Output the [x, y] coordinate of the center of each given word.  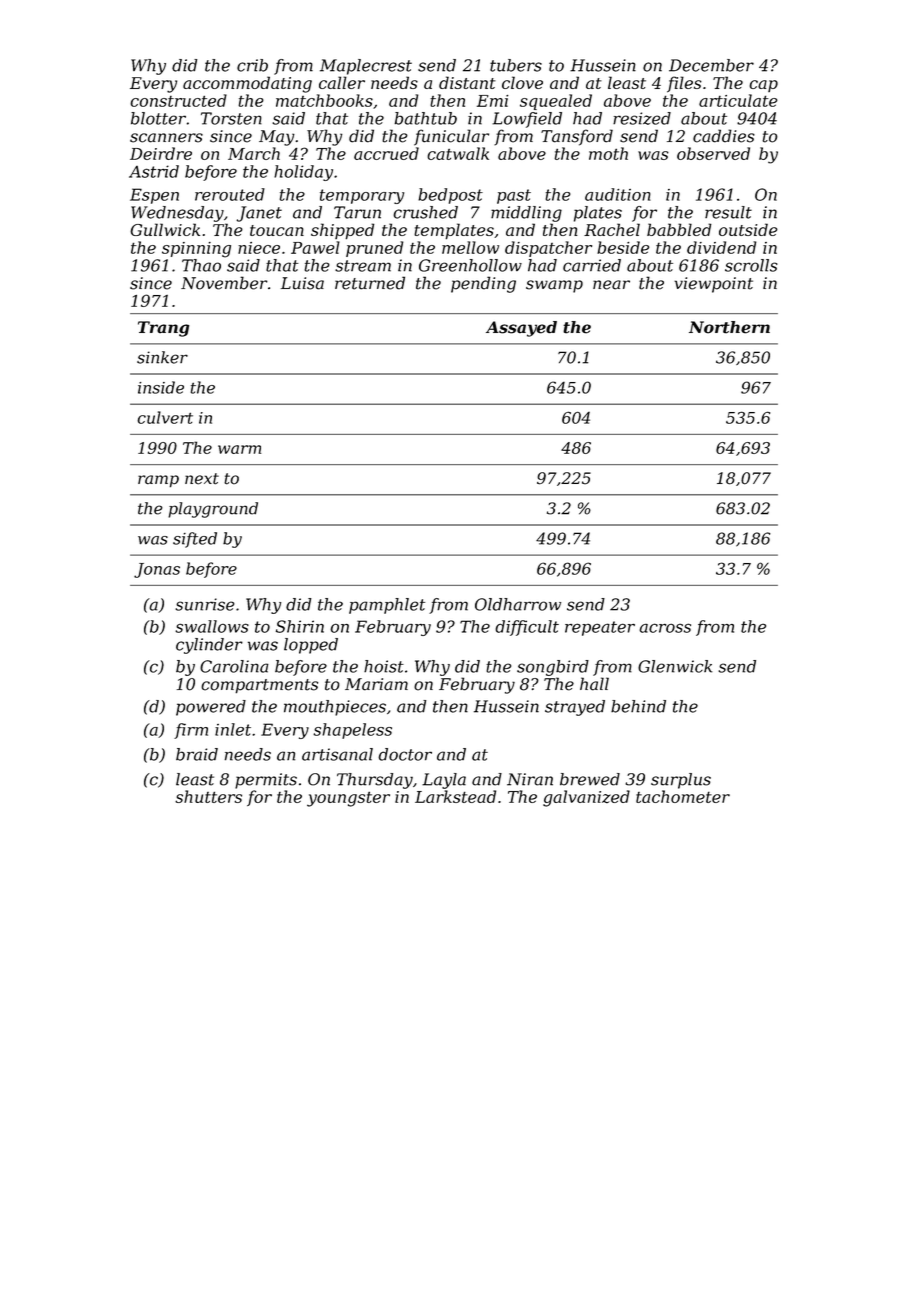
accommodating [247, 84]
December [711, 65]
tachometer [683, 796]
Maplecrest [366, 67]
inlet [233, 729]
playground [213, 510]
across [665, 628]
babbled [679, 229]
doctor [405, 754]
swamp [554, 286]
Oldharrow [518, 604]
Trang [163, 329]
